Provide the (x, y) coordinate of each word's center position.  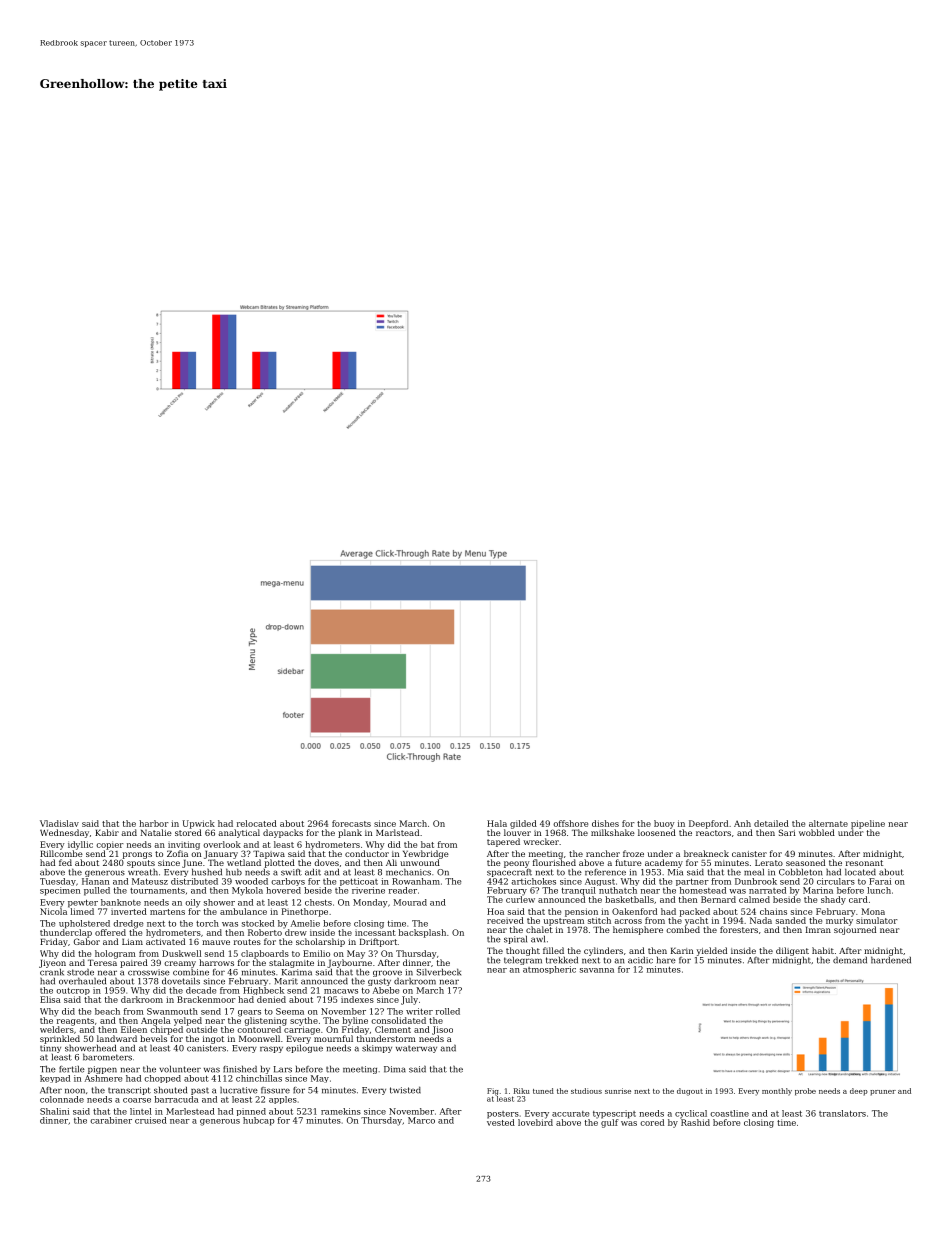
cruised (151, 1120)
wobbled (817, 832)
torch (207, 923)
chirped (166, 1030)
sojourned (855, 930)
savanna (597, 970)
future (628, 862)
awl (538, 939)
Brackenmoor (206, 999)
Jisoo (442, 1030)
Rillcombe (61, 853)
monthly (777, 1092)
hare (666, 960)
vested (501, 1122)
